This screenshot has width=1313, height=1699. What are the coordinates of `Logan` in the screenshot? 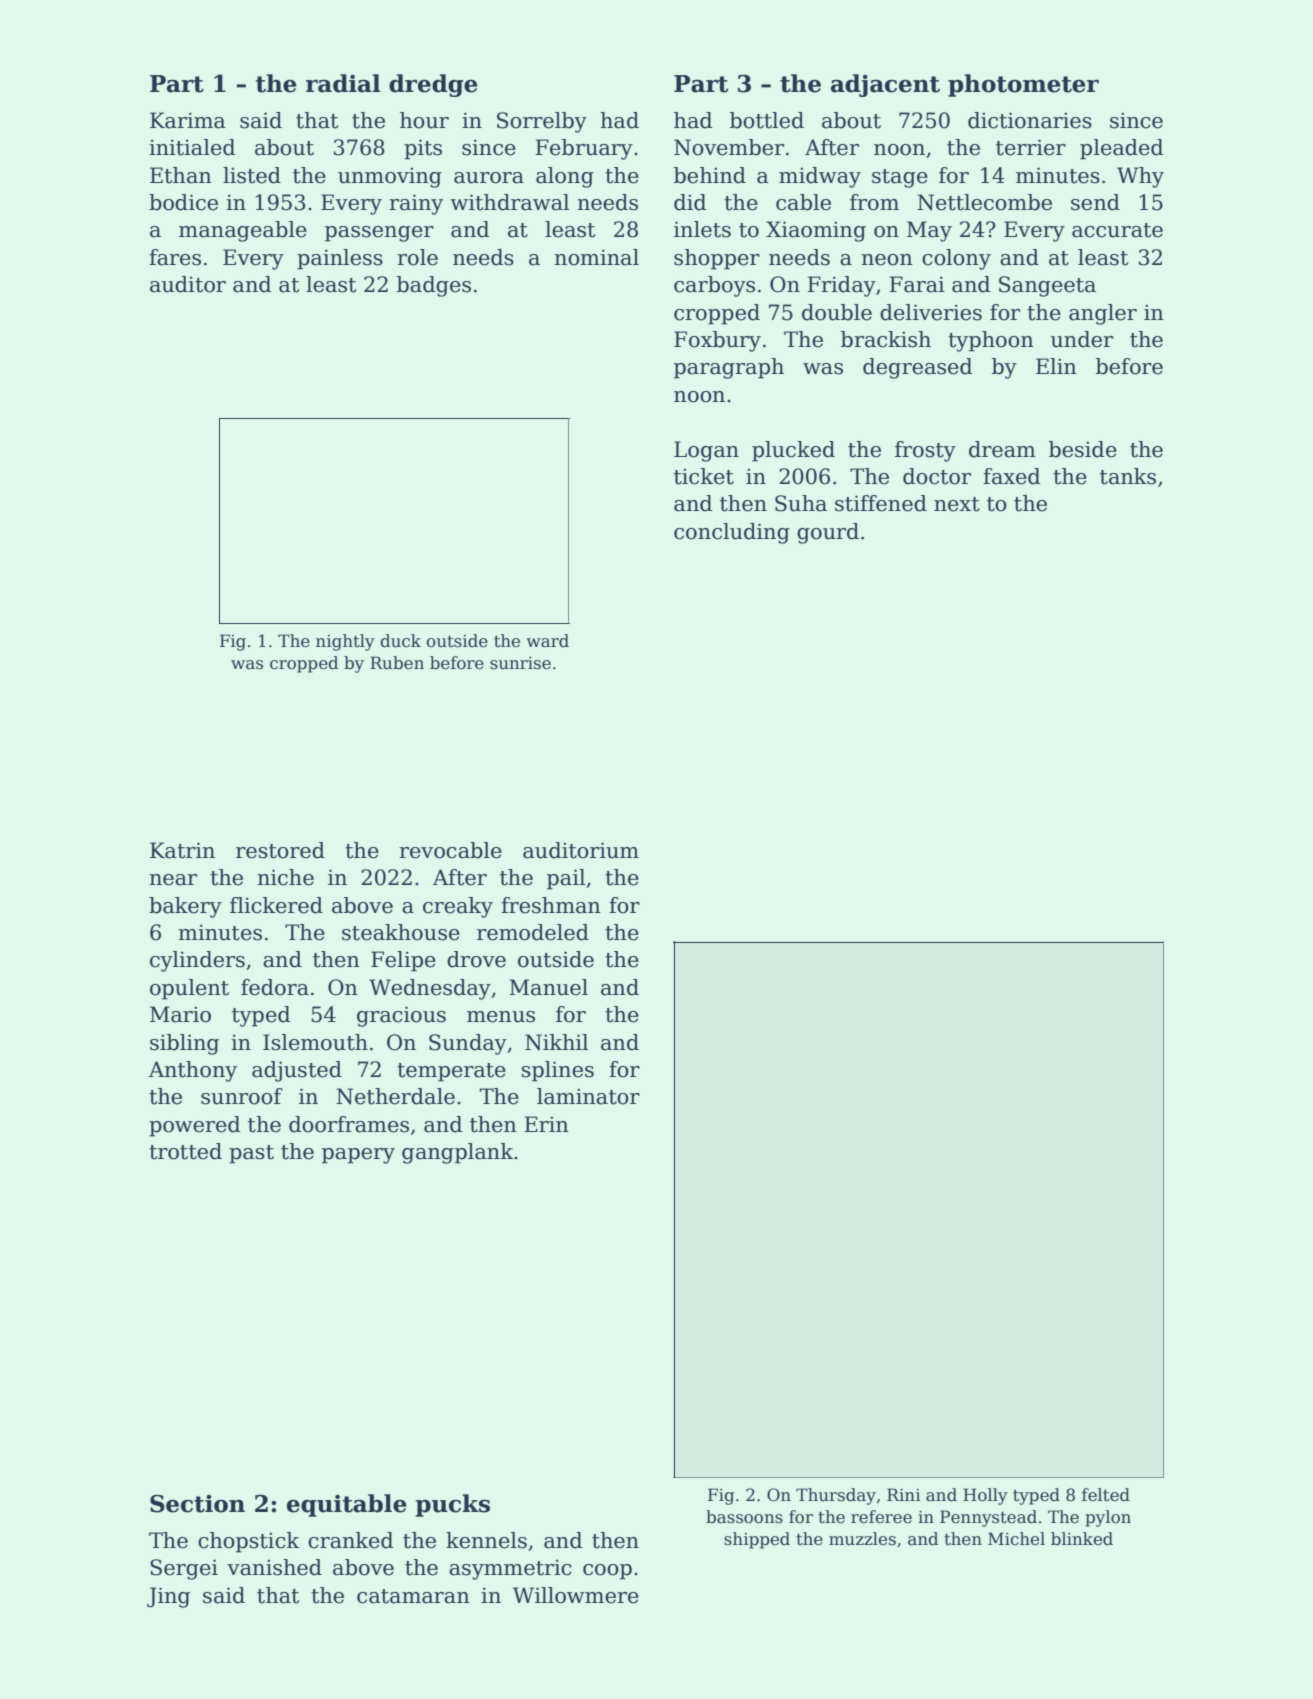 It's located at (706, 451).
